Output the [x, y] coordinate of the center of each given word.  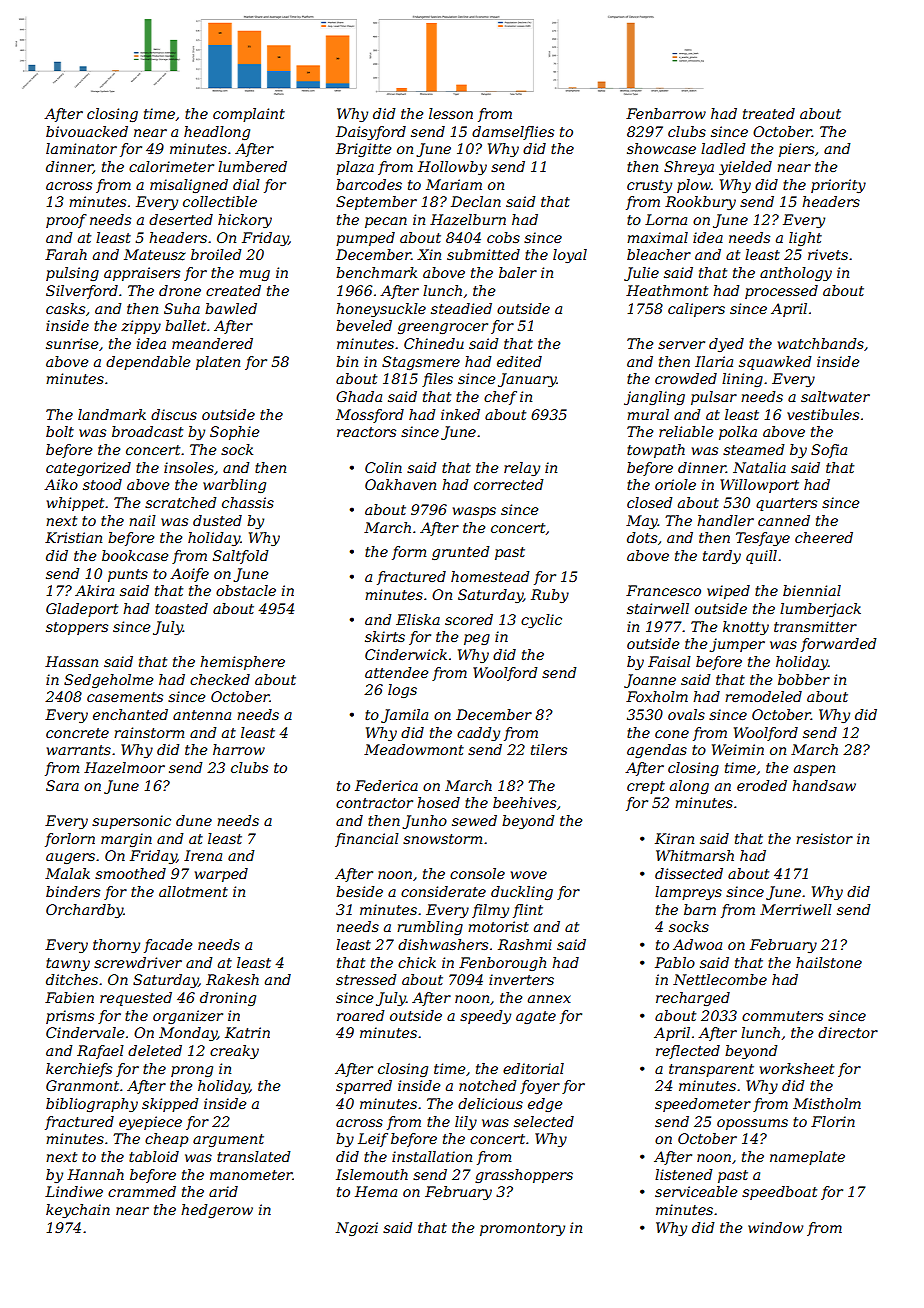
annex [549, 999]
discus [174, 414]
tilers [549, 749]
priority [838, 186]
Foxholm [657, 696]
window [775, 1227]
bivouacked [87, 131]
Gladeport [82, 610]
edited [519, 361]
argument [228, 1140]
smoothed [130, 873]
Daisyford [371, 133]
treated [769, 113]
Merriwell [796, 909]
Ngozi [357, 1229]
